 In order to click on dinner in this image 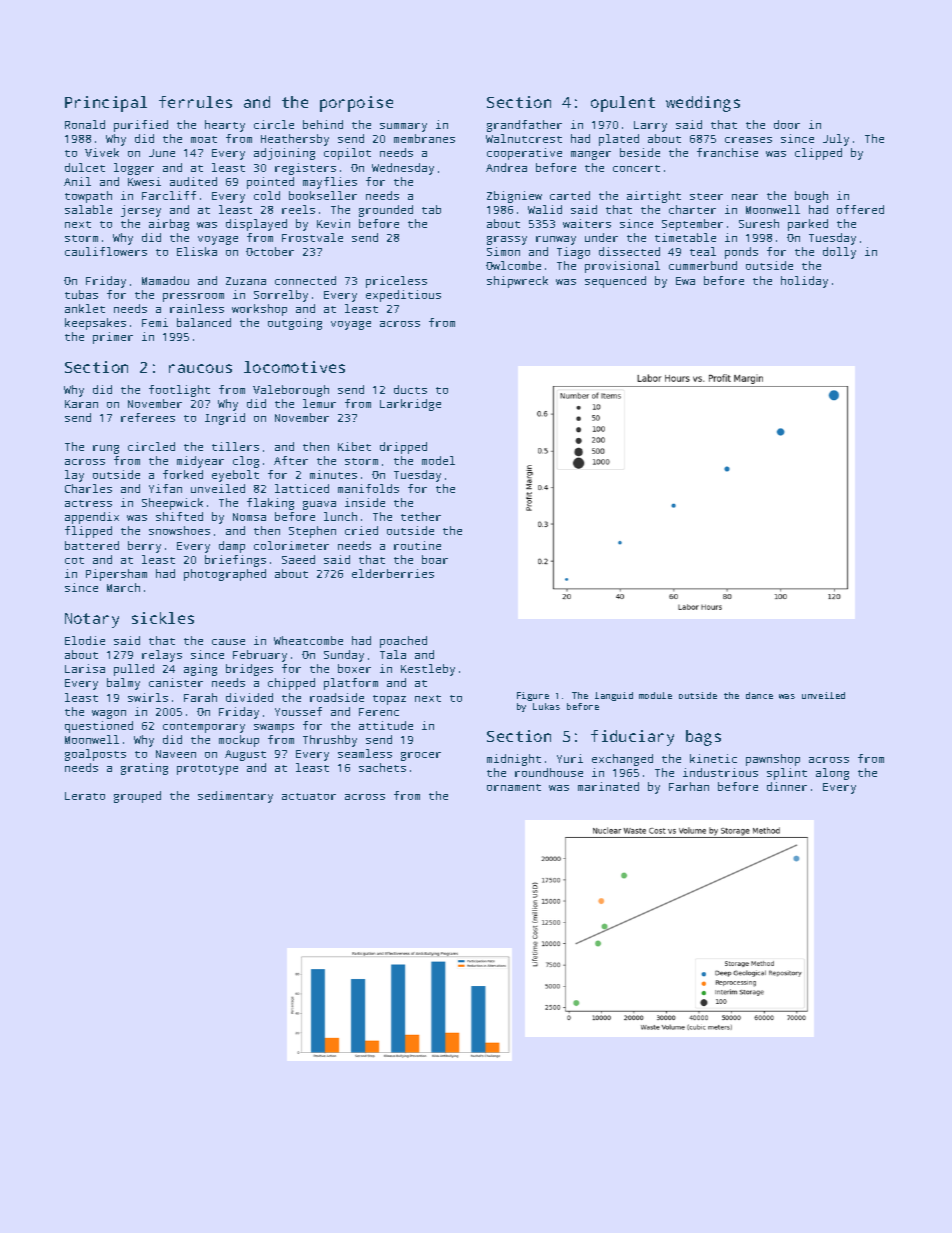, I will do `click(787, 786)`.
